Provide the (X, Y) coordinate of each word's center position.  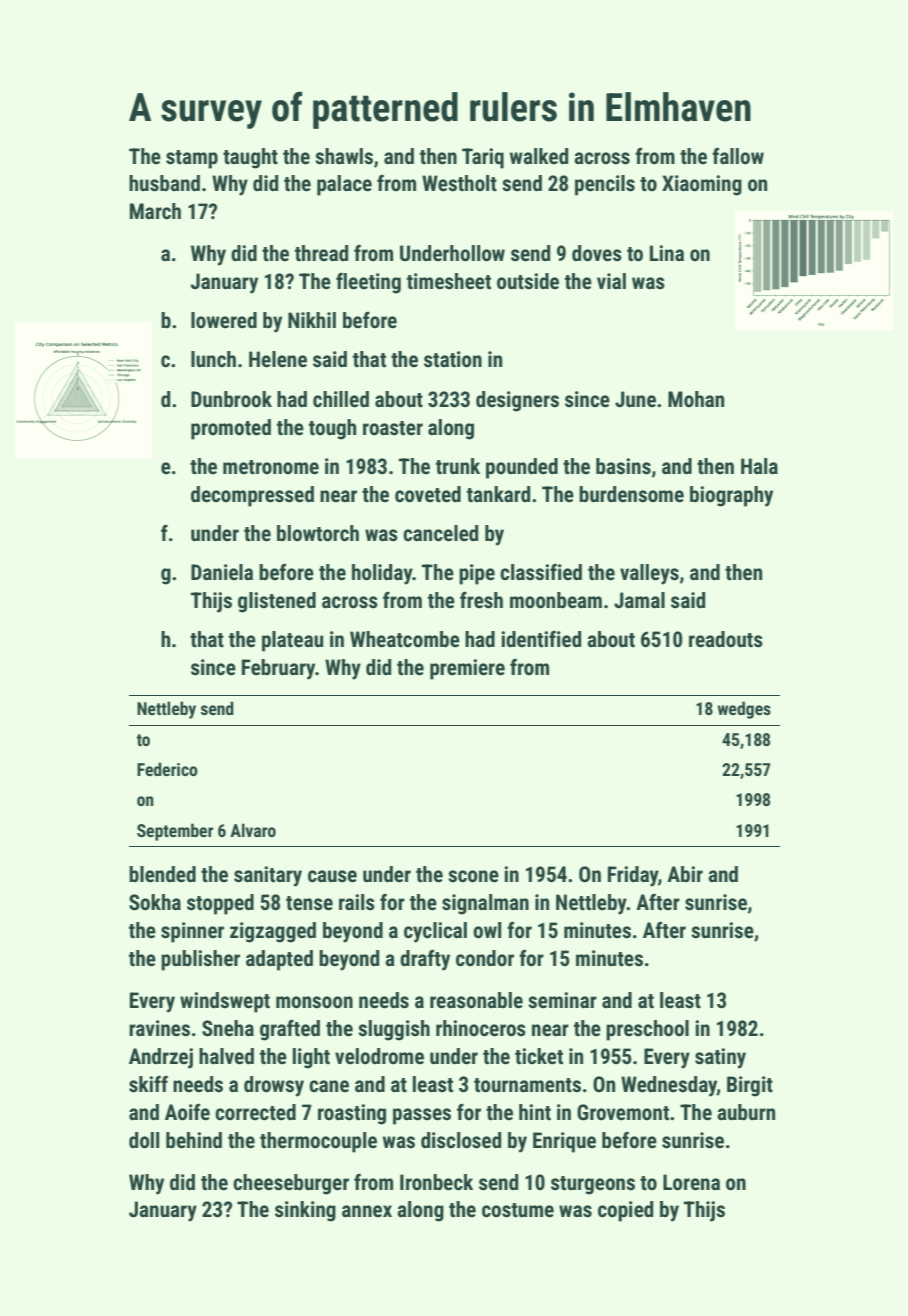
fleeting (368, 283)
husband (164, 183)
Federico (167, 769)
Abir (685, 874)
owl (487, 930)
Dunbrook (231, 399)
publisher (200, 960)
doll (144, 1140)
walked (539, 156)
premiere (467, 669)
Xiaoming (702, 185)
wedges (744, 710)
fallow (738, 156)
